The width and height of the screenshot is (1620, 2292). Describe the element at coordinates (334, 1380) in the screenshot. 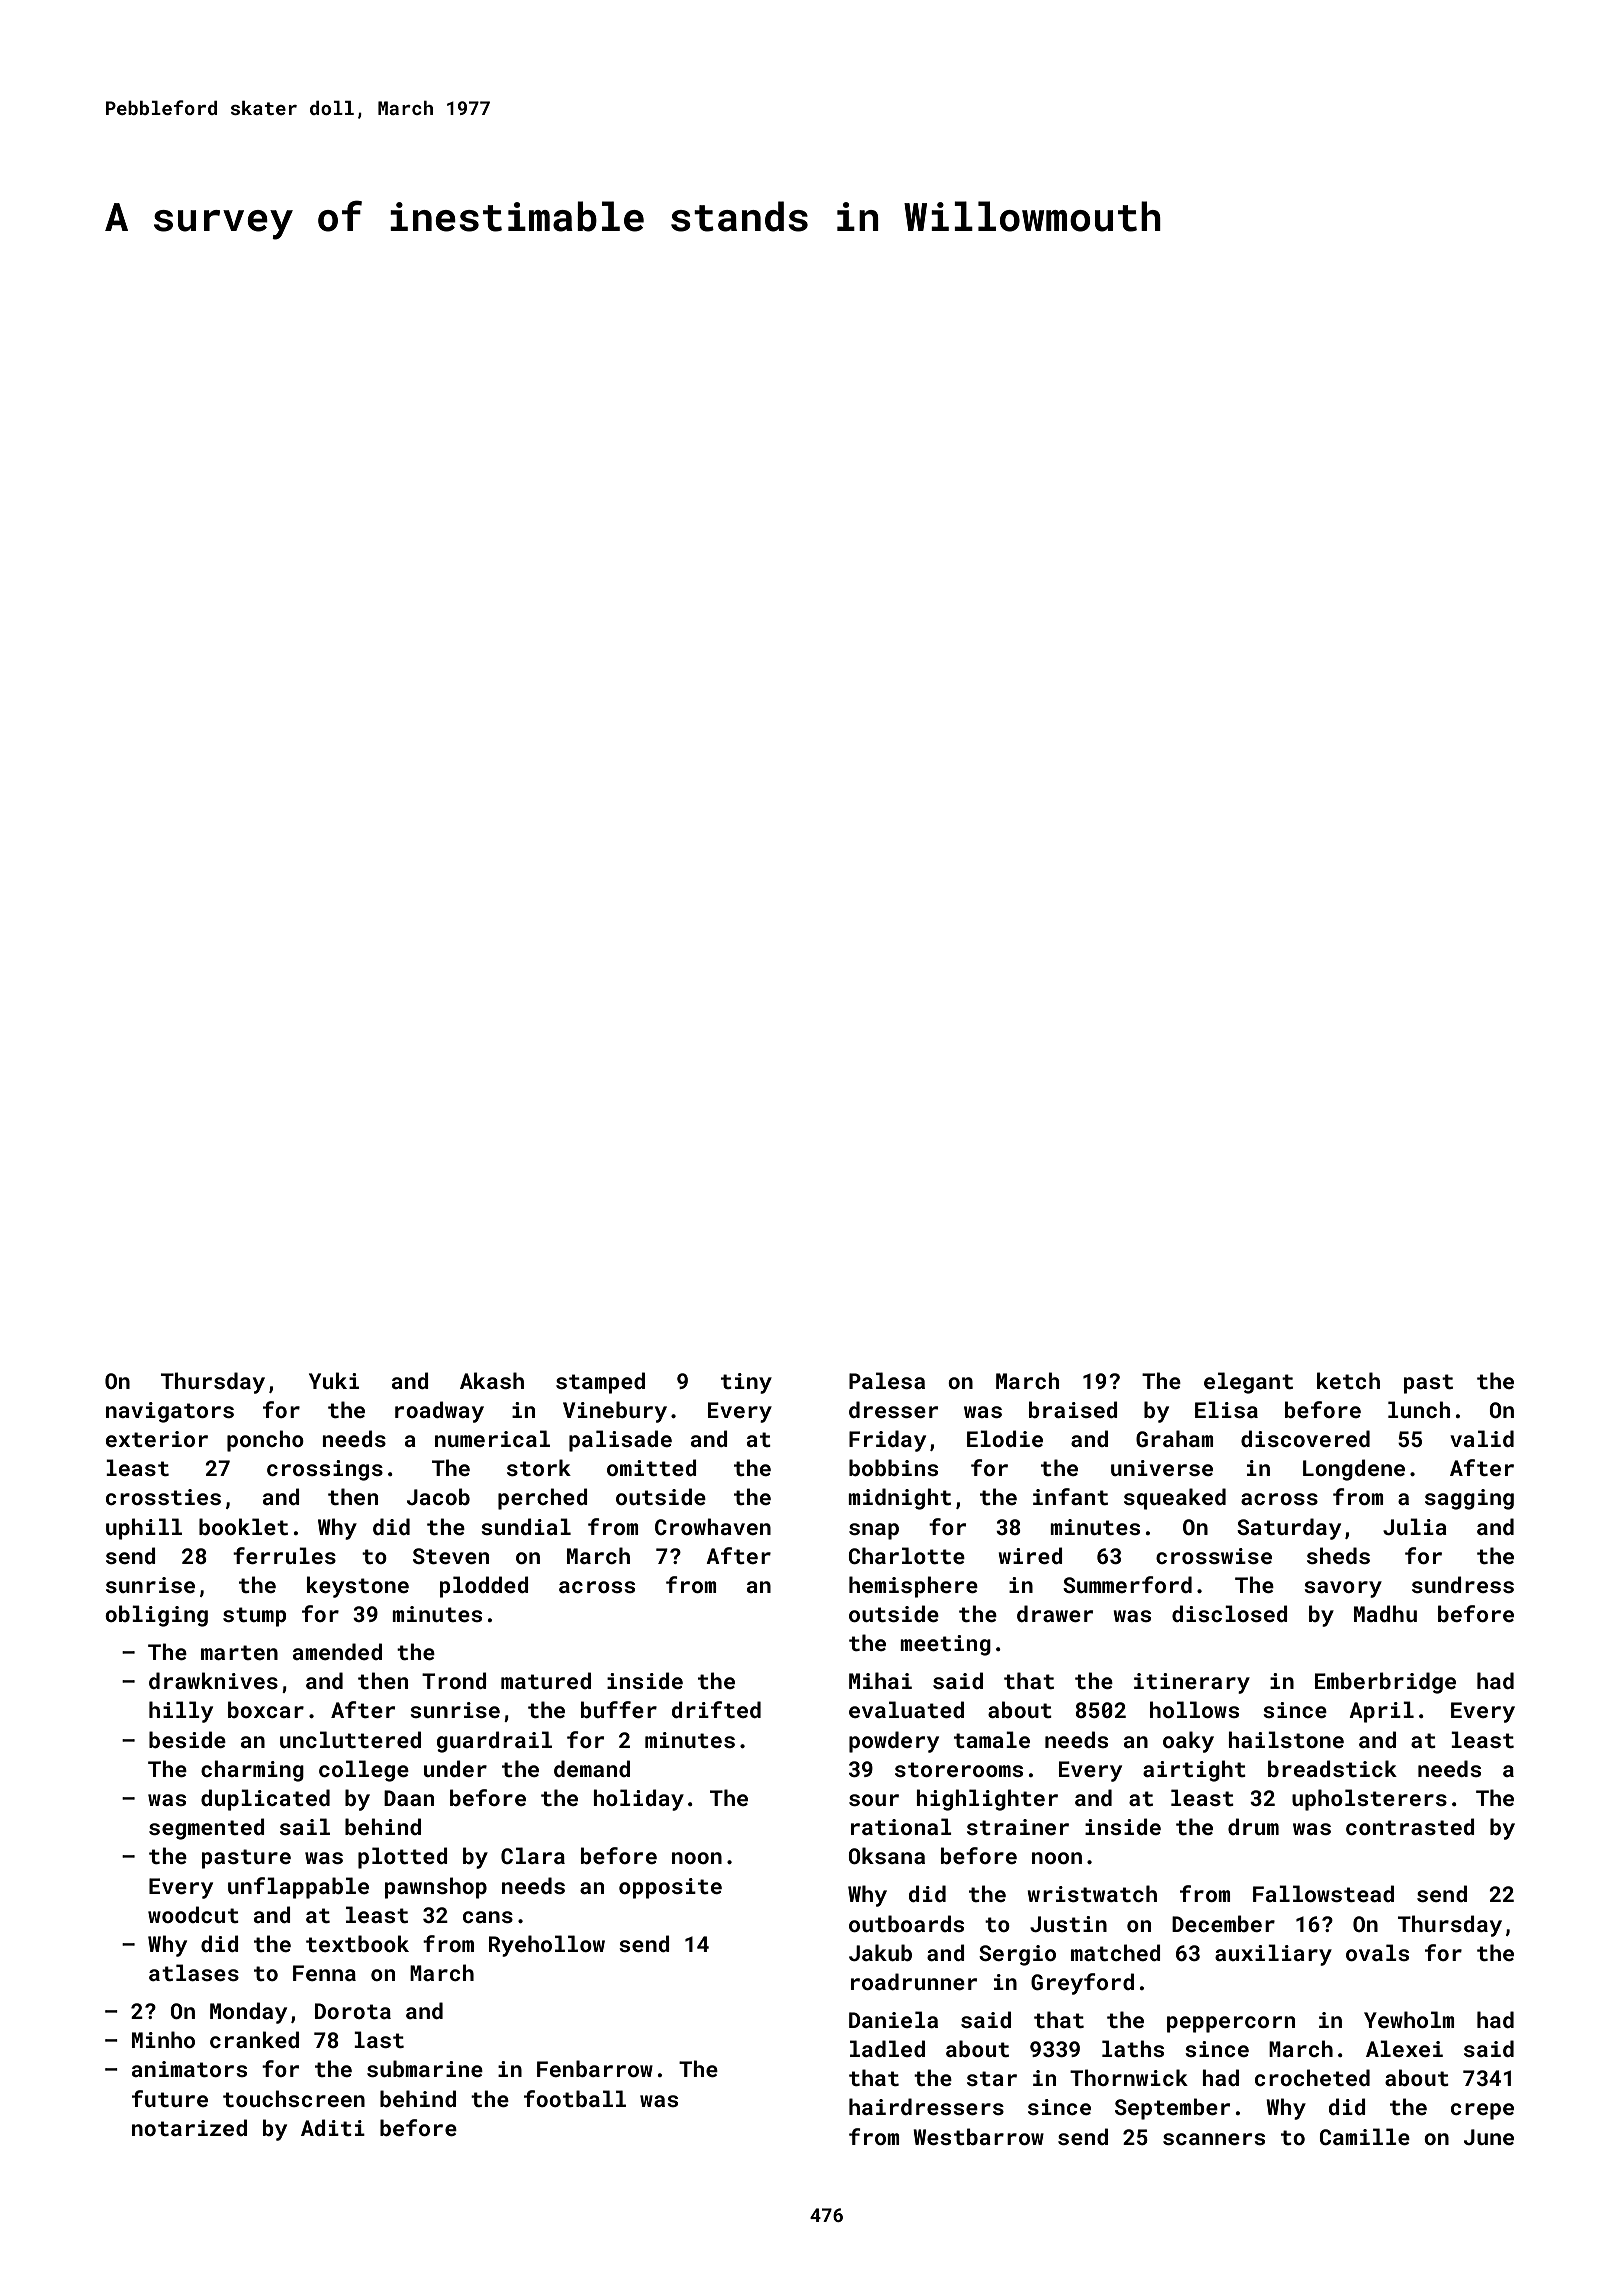

I see `Yuki` at that location.
